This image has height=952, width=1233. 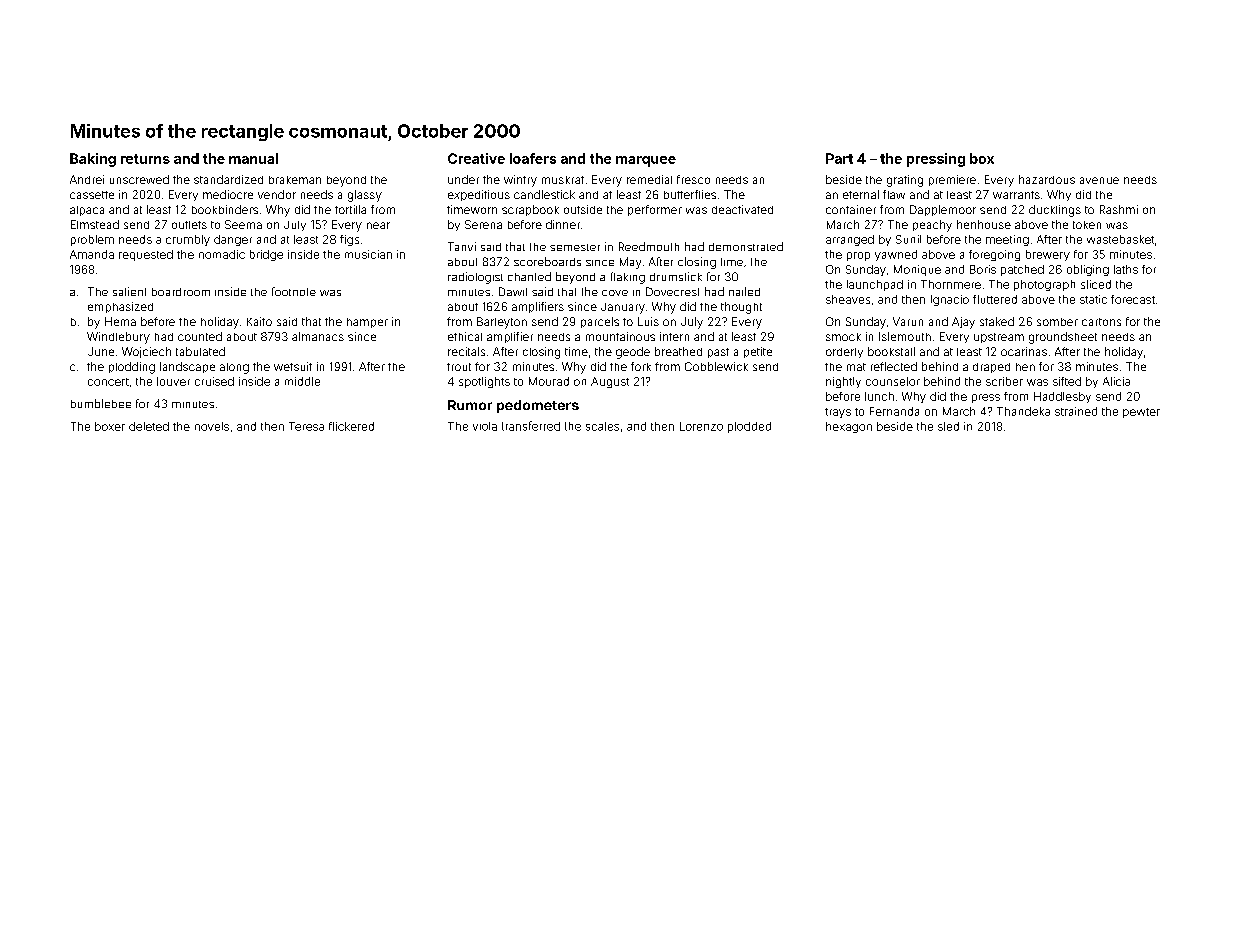 What do you see at coordinates (145, 159) in the image?
I see `returns` at bounding box center [145, 159].
